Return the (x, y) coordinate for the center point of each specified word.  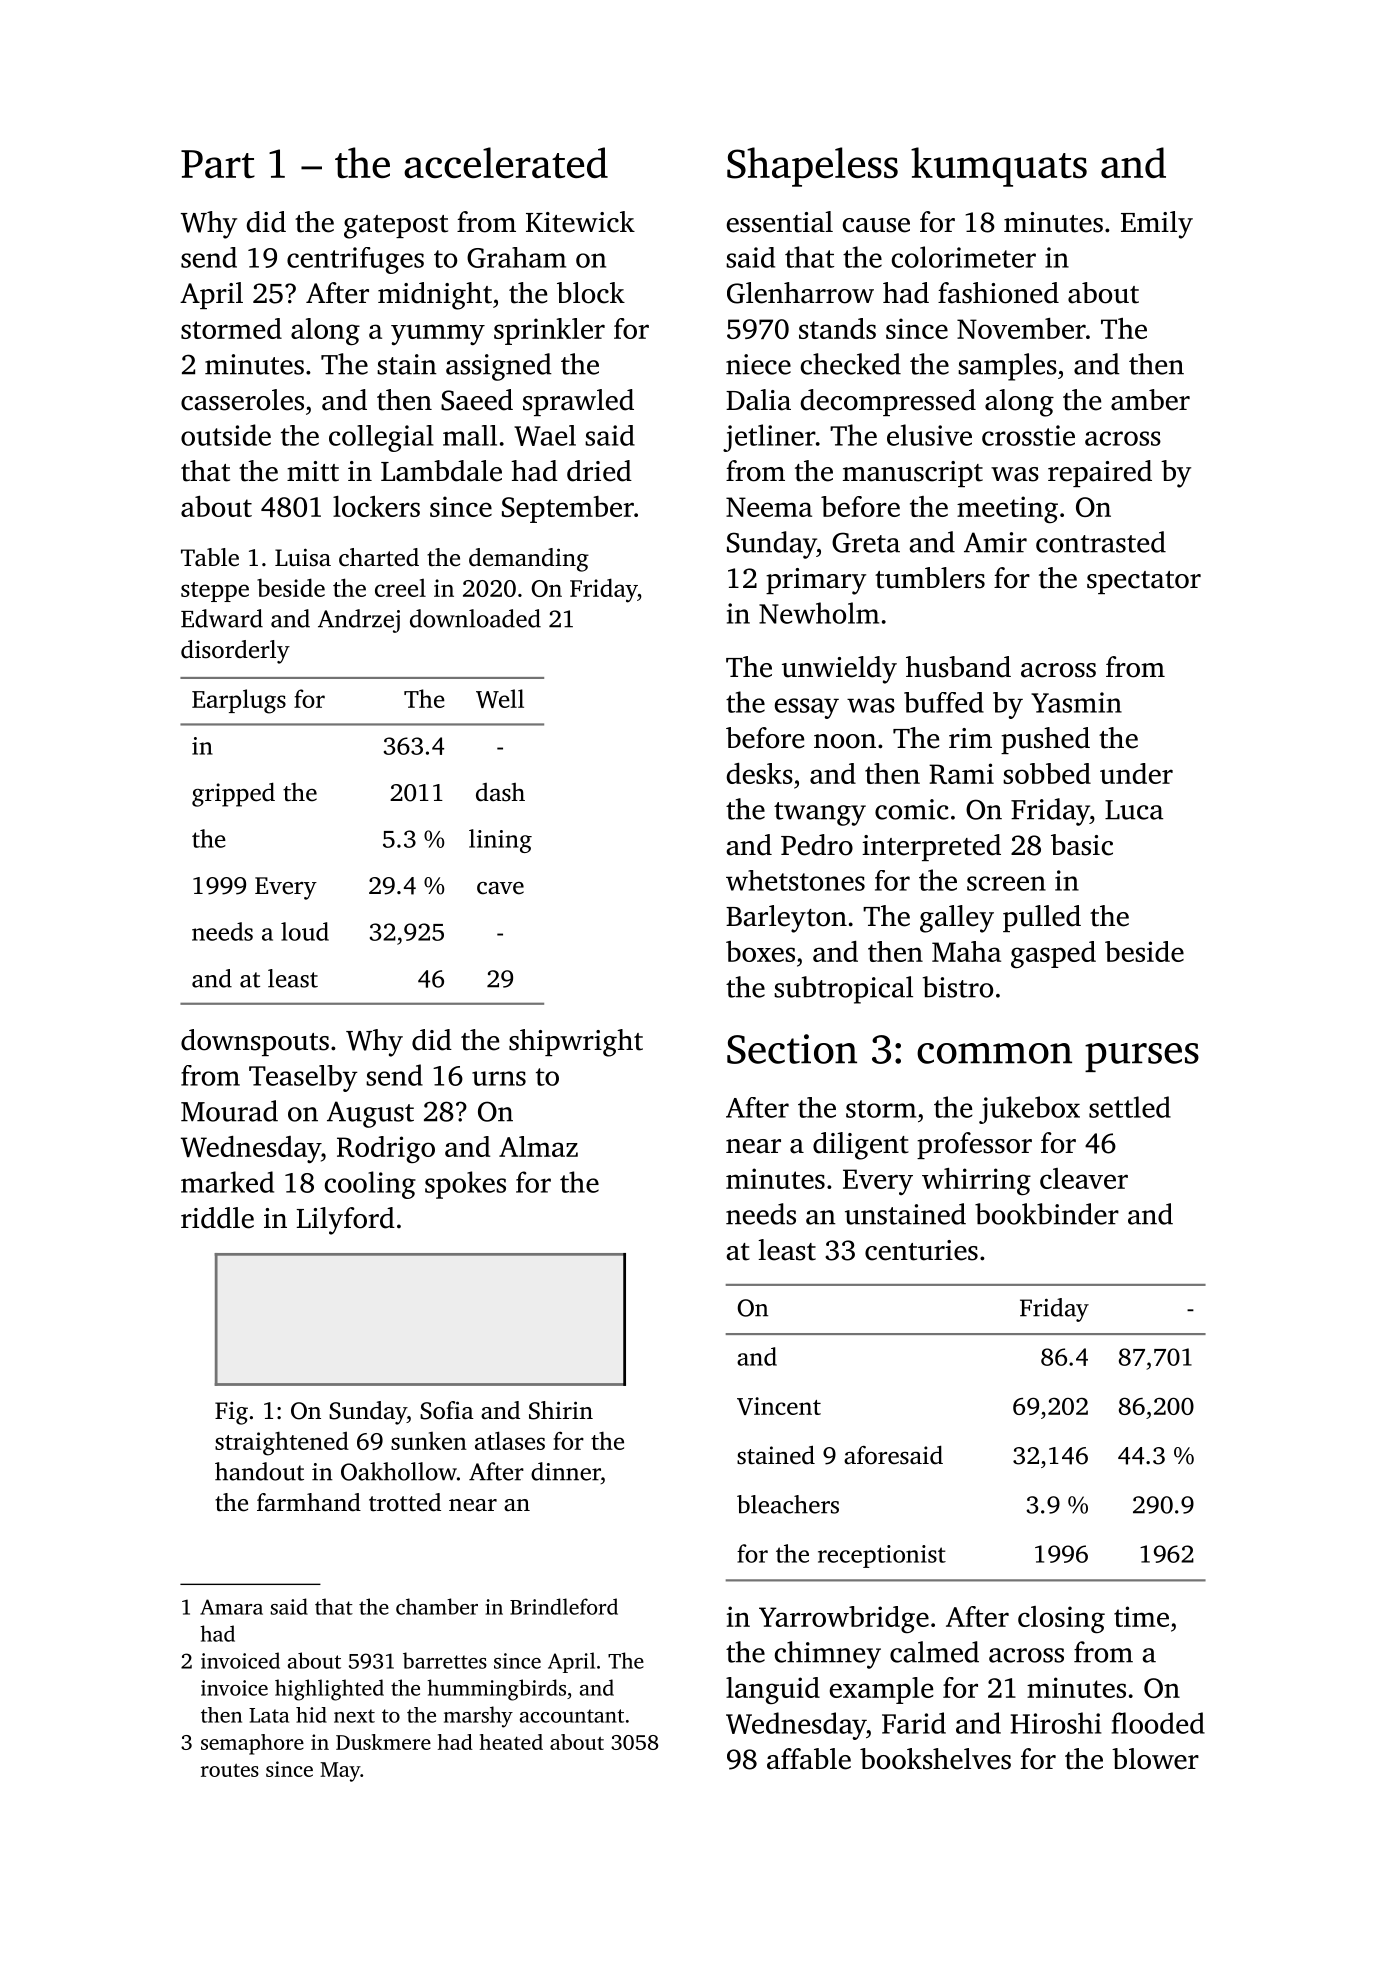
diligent (861, 1146)
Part (218, 164)
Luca (1134, 810)
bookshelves (935, 1759)
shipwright (576, 1043)
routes (230, 1770)
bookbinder (1047, 1214)
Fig (231, 1413)
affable (809, 1759)
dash (500, 792)
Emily (1157, 225)
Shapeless (812, 167)
